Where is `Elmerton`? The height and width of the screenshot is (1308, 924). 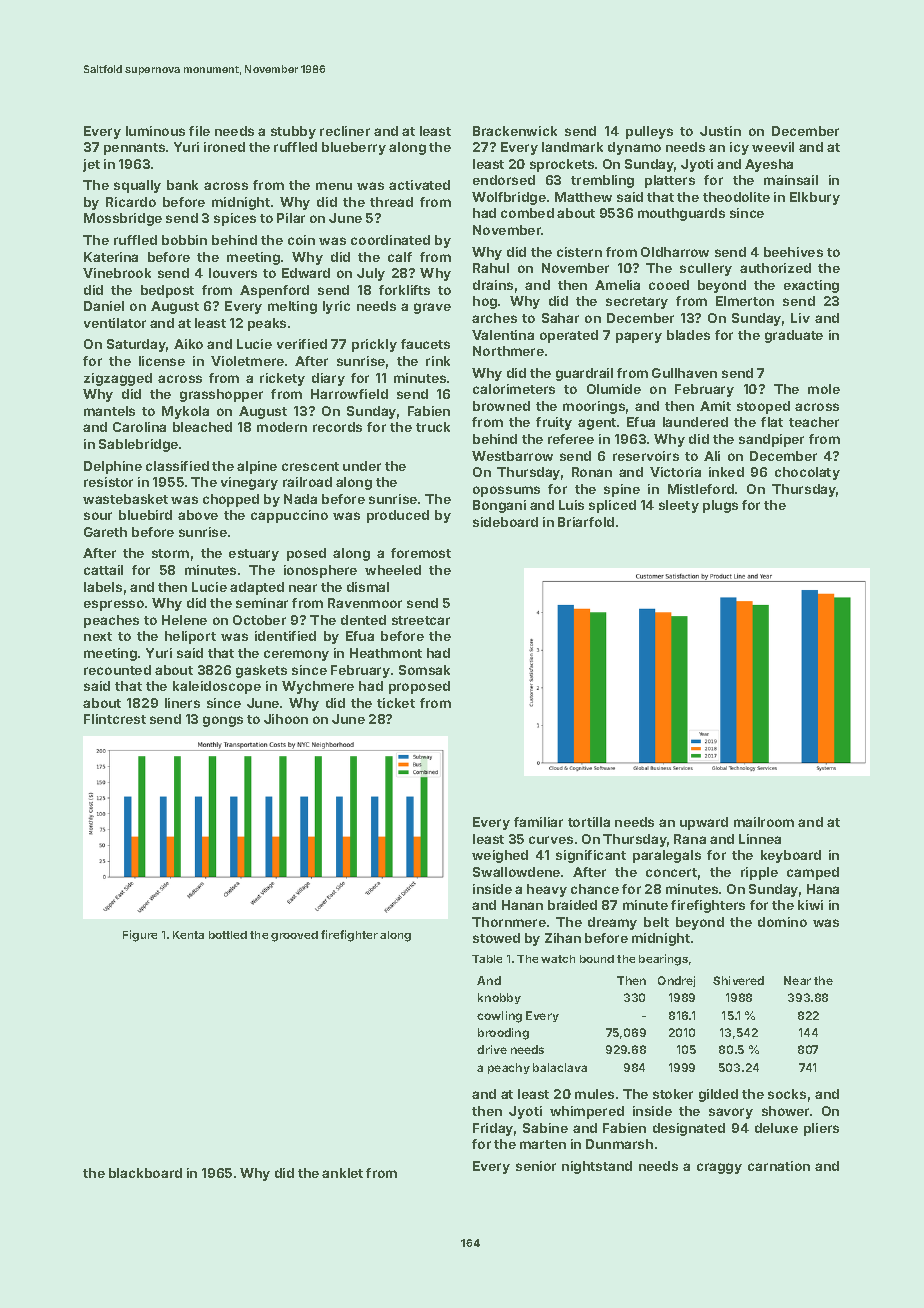
Elmerton is located at coordinates (745, 301).
